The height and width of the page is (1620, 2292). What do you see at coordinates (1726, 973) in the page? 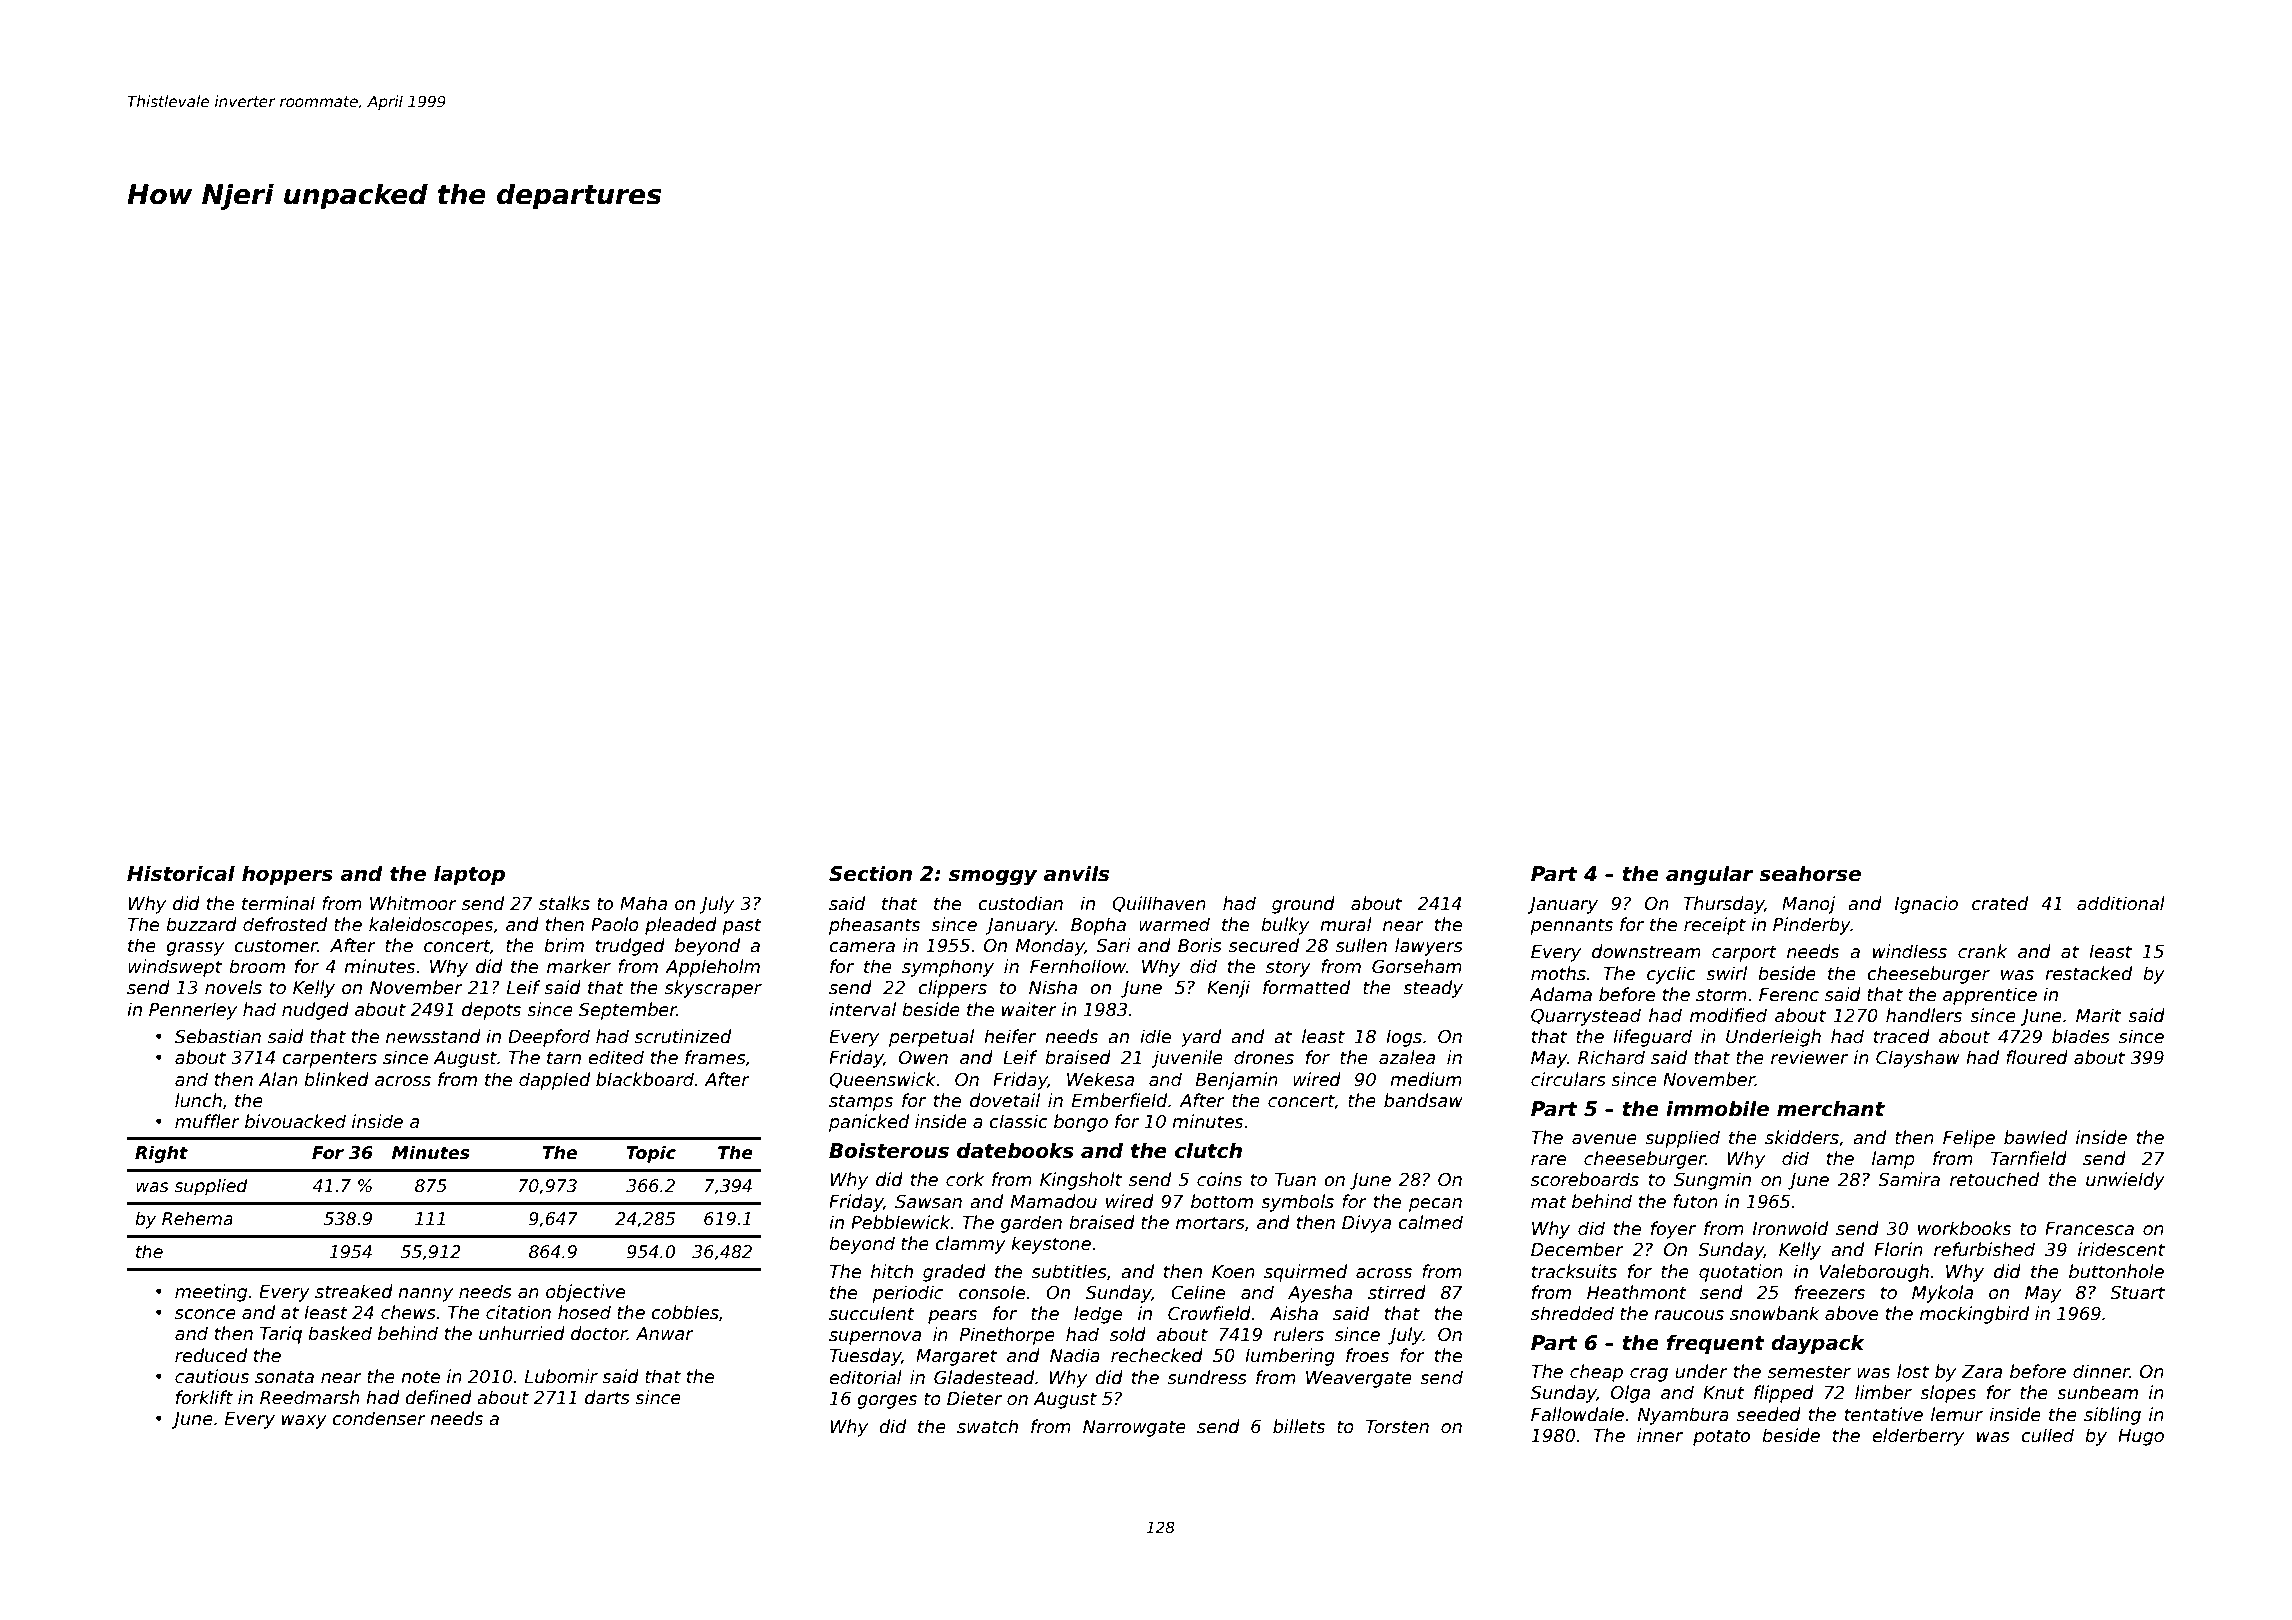
I see `swirl` at bounding box center [1726, 973].
